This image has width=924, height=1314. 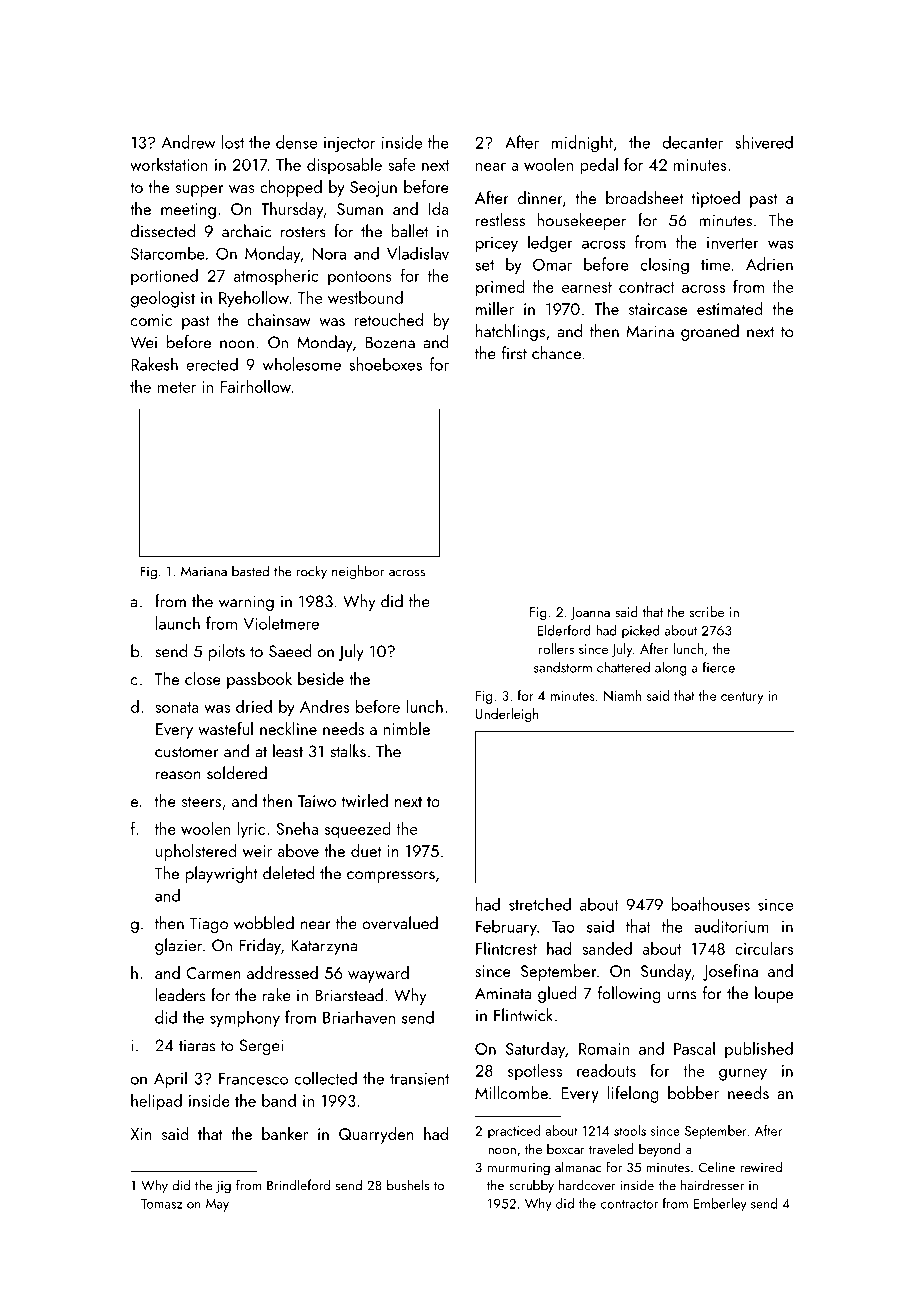 I want to click on sanded, so click(x=607, y=948).
